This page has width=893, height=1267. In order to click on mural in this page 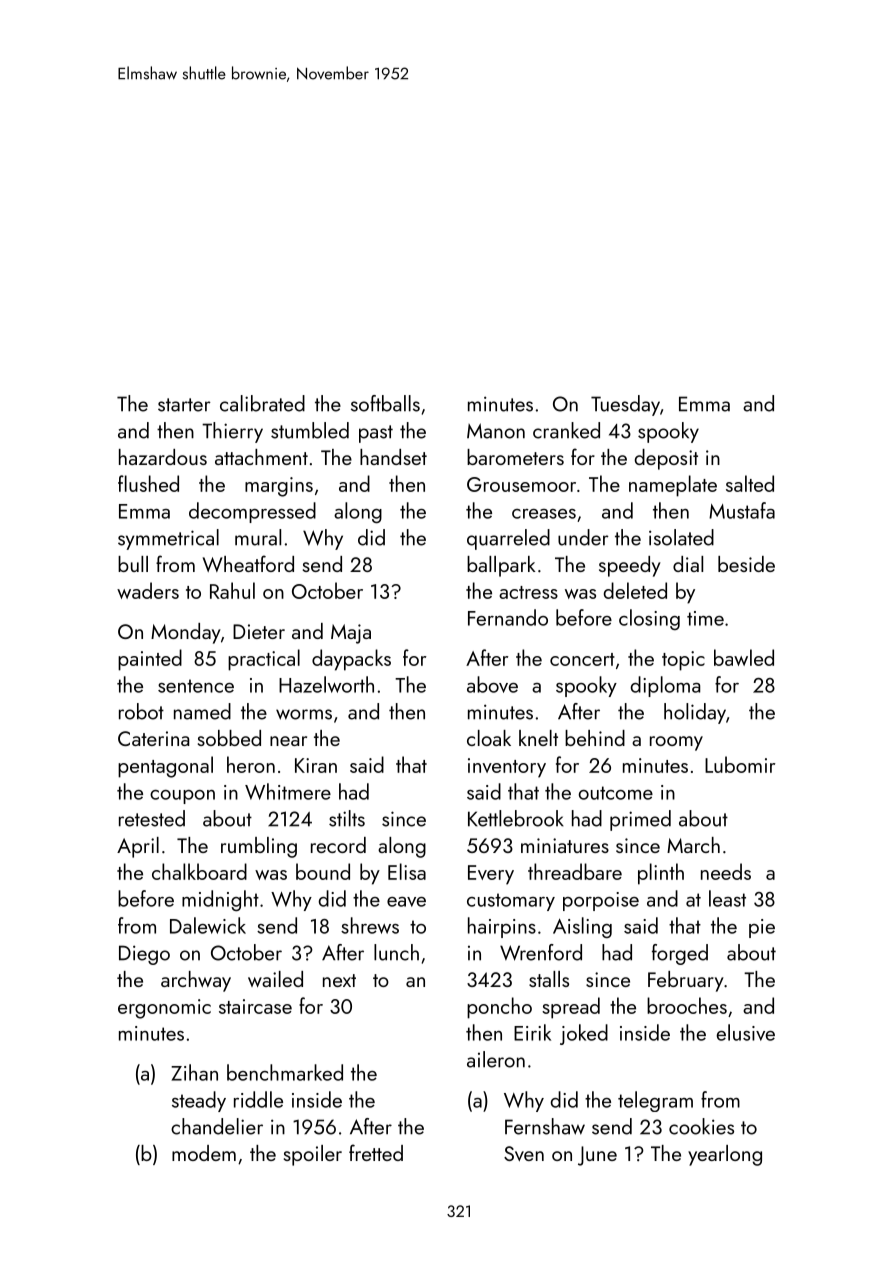, I will do `click(258, 537)`.
